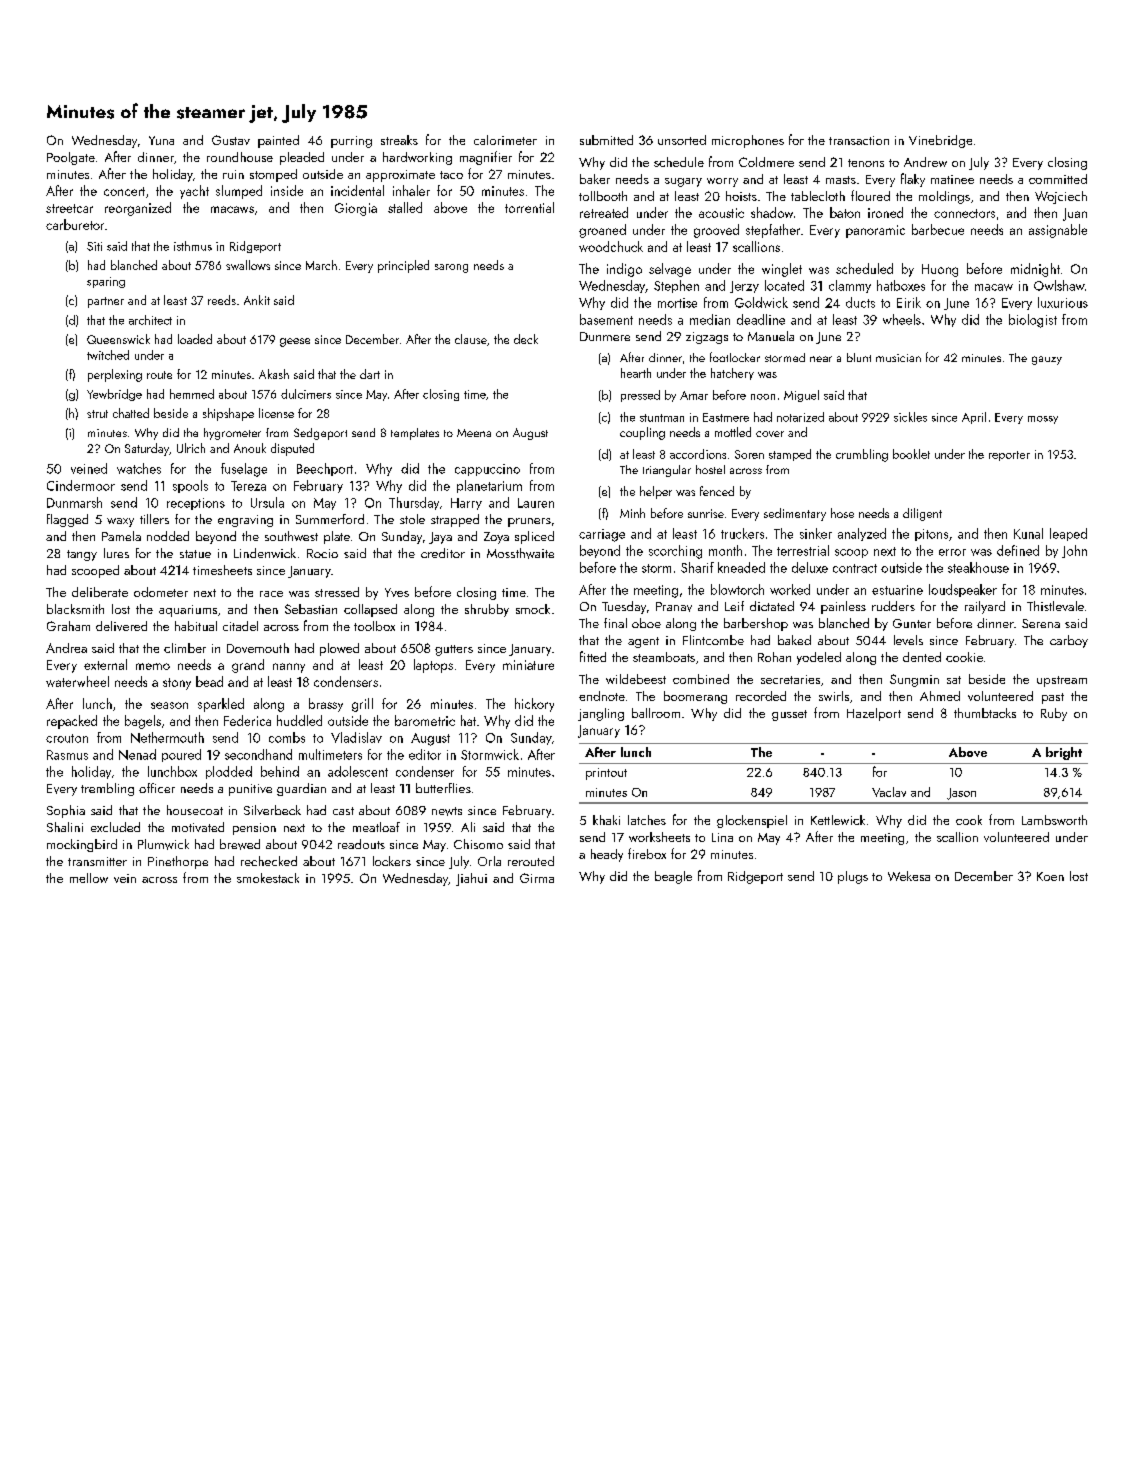 This document has width=1134, height=1467. What do you see at coordinates (399, 140) in the document?
I see `streaks` at bounding box center [399, 140].
